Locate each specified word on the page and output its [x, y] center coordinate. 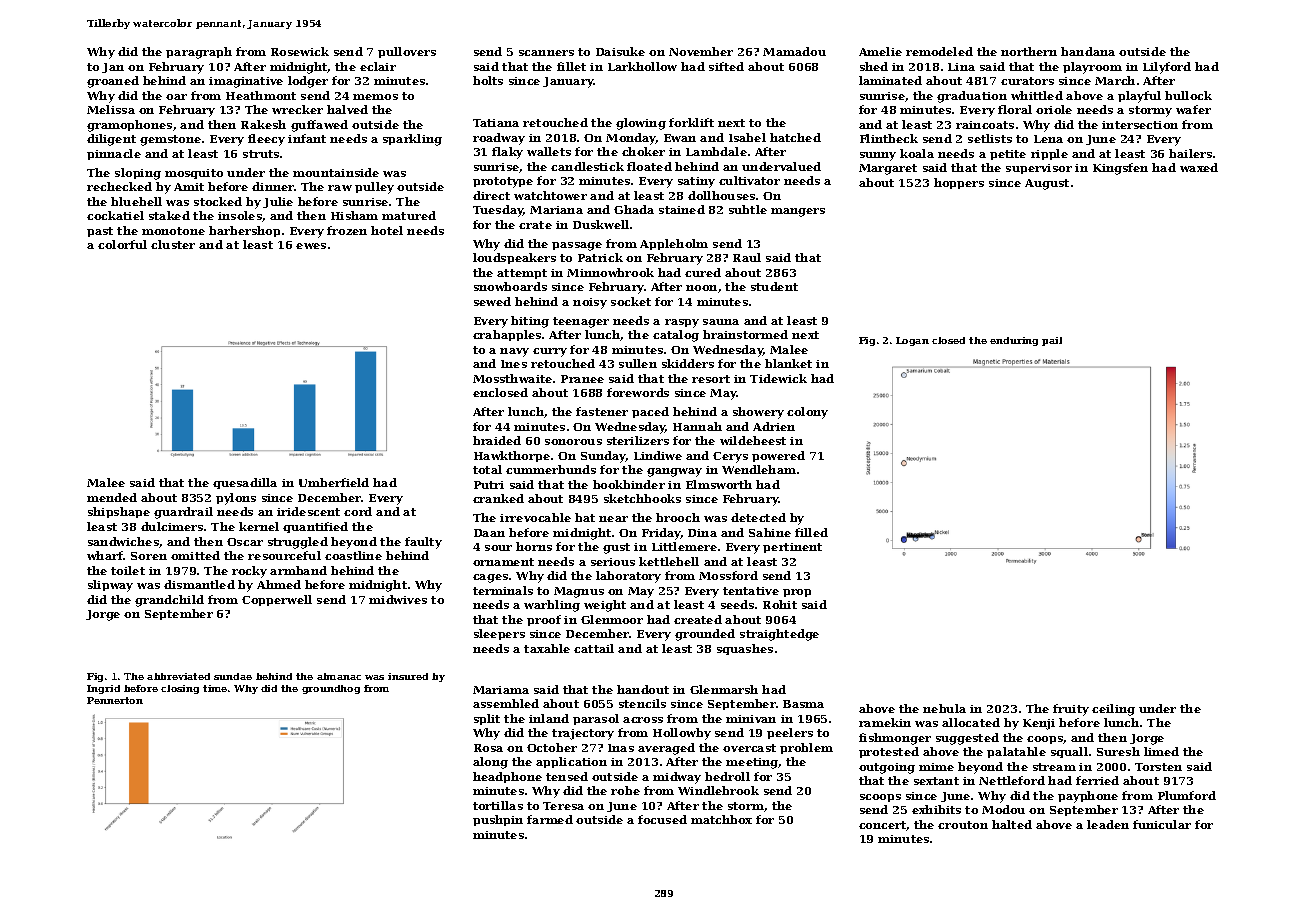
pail [1052, 341]
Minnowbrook [610, 272]
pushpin [498, 820]
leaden [1108, 824]
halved [347, 109]
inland [549, 718]
